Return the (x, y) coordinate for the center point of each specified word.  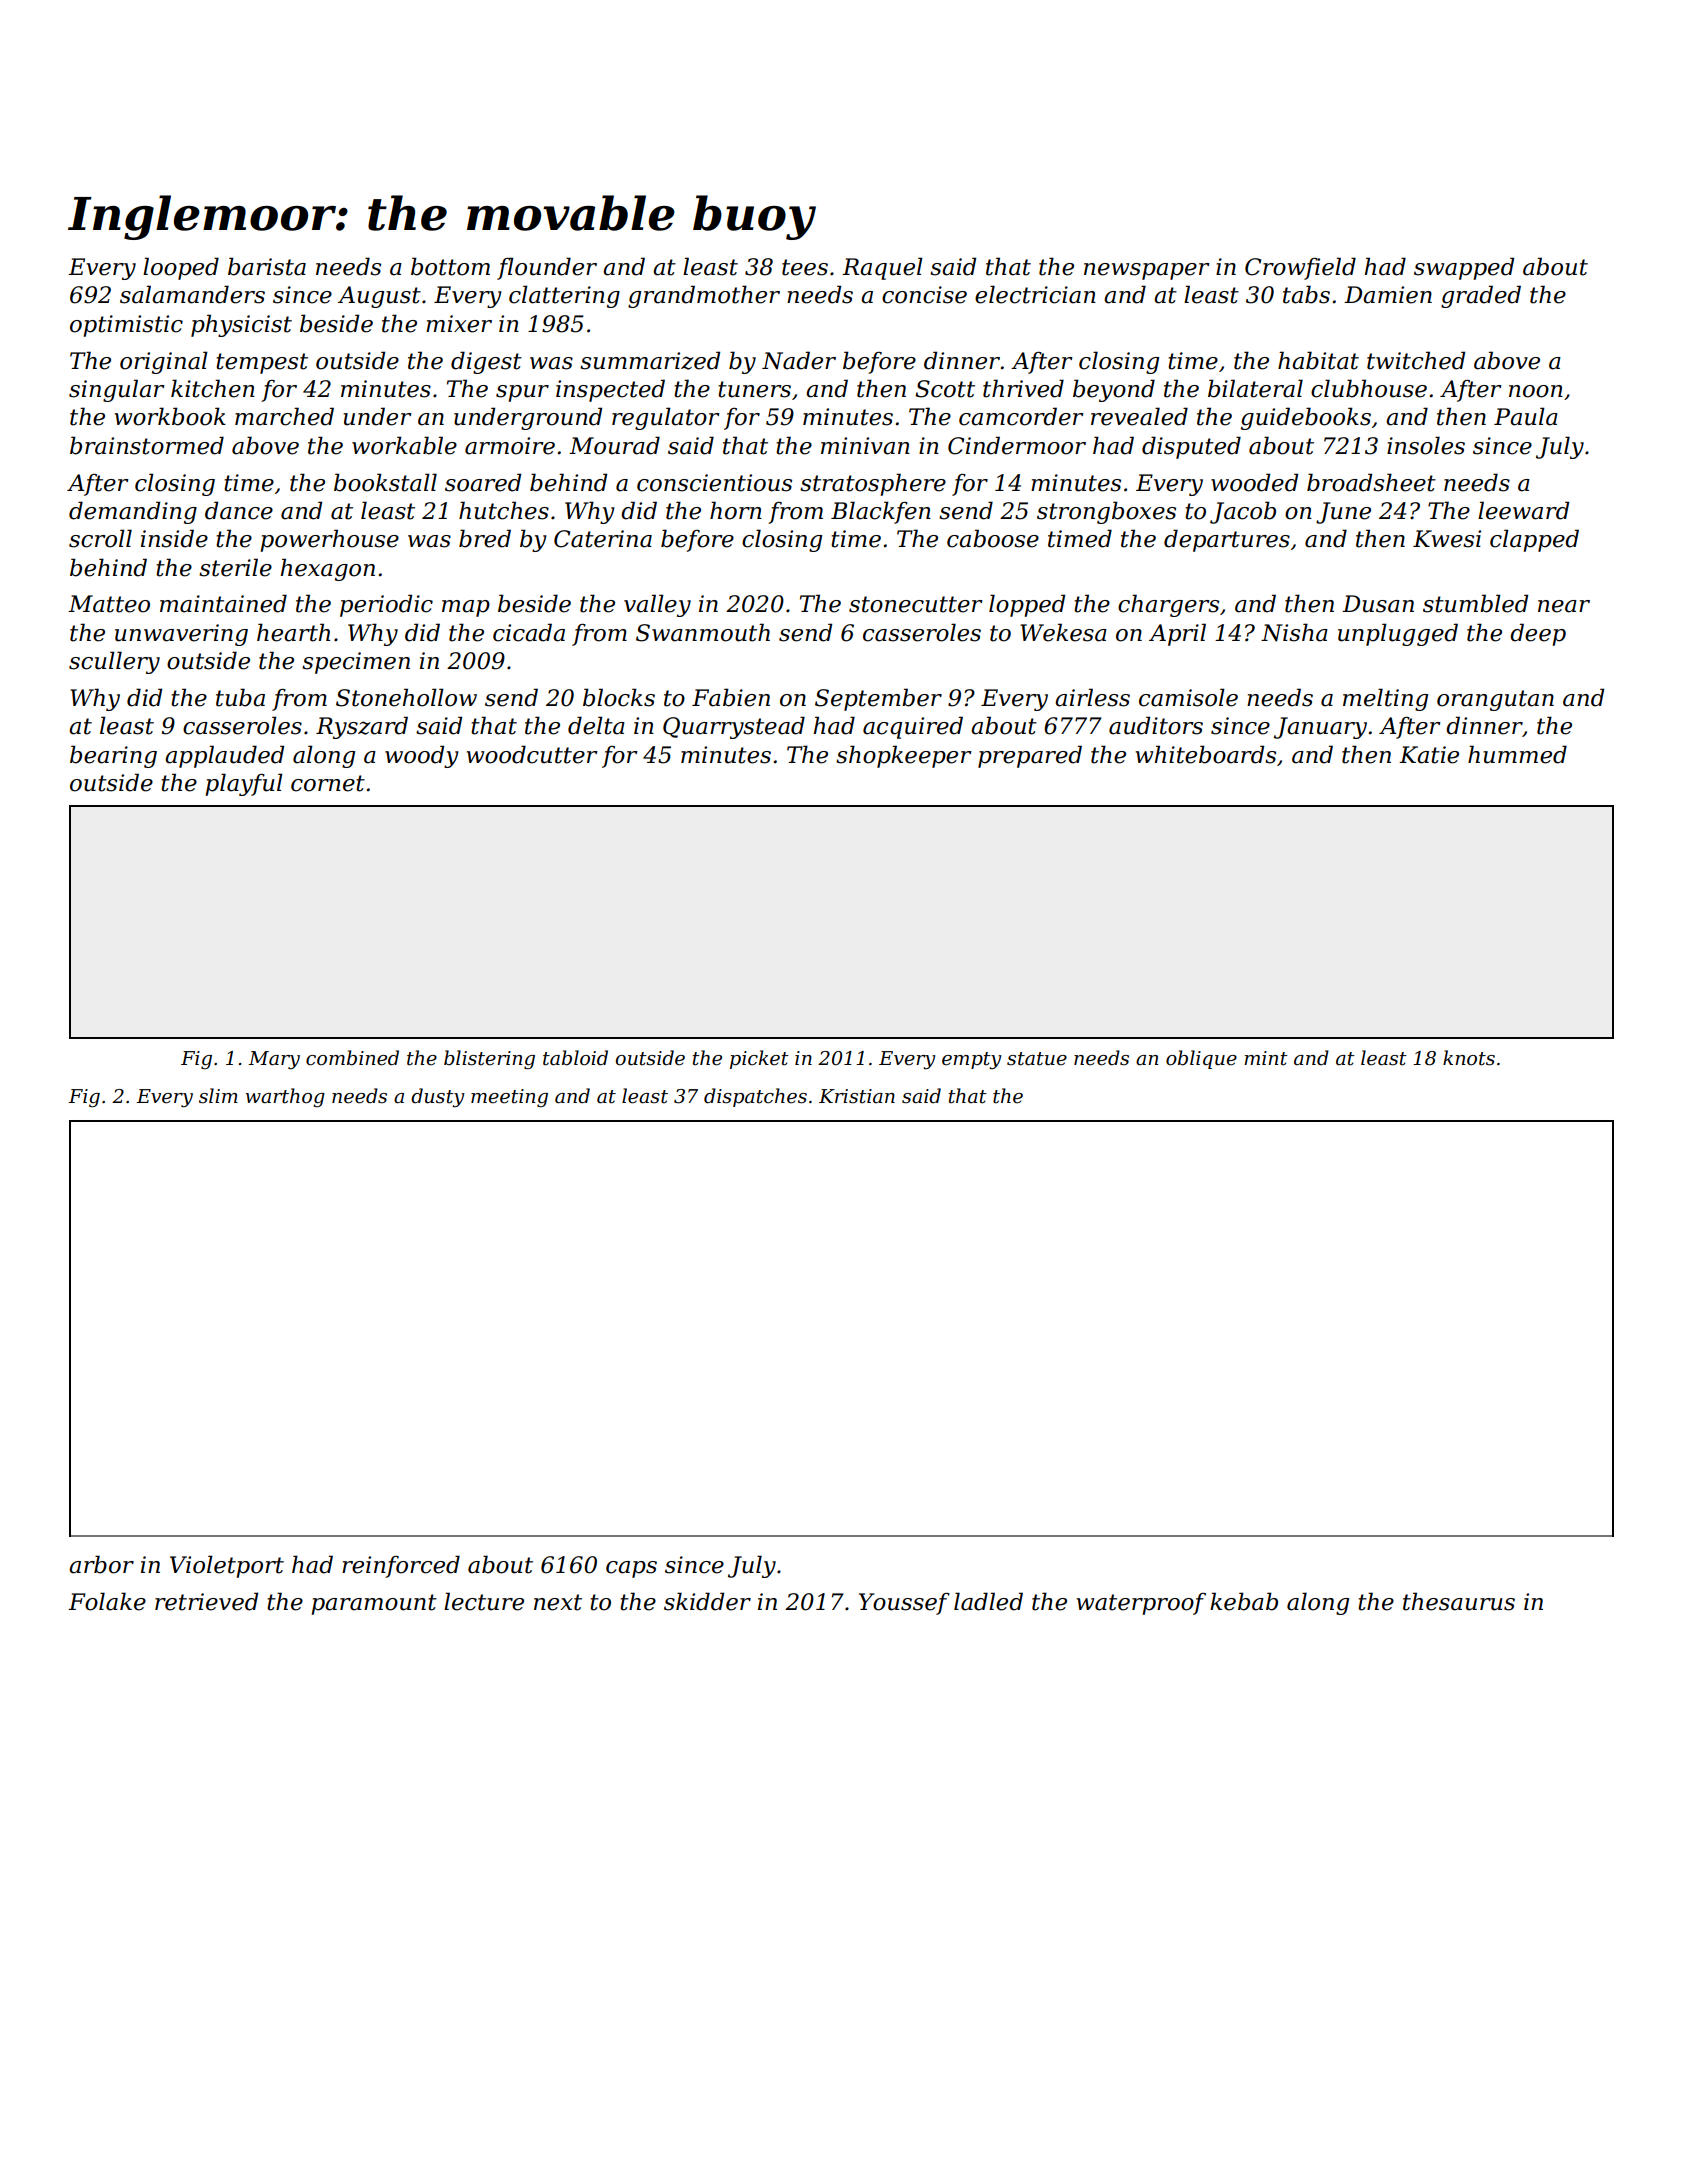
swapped (1464, 268)
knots (1469, 1058)
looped (181, 268)
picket (759, 1059)
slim (218, 1096)
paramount (374, 1604)
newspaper (1147, 271)
